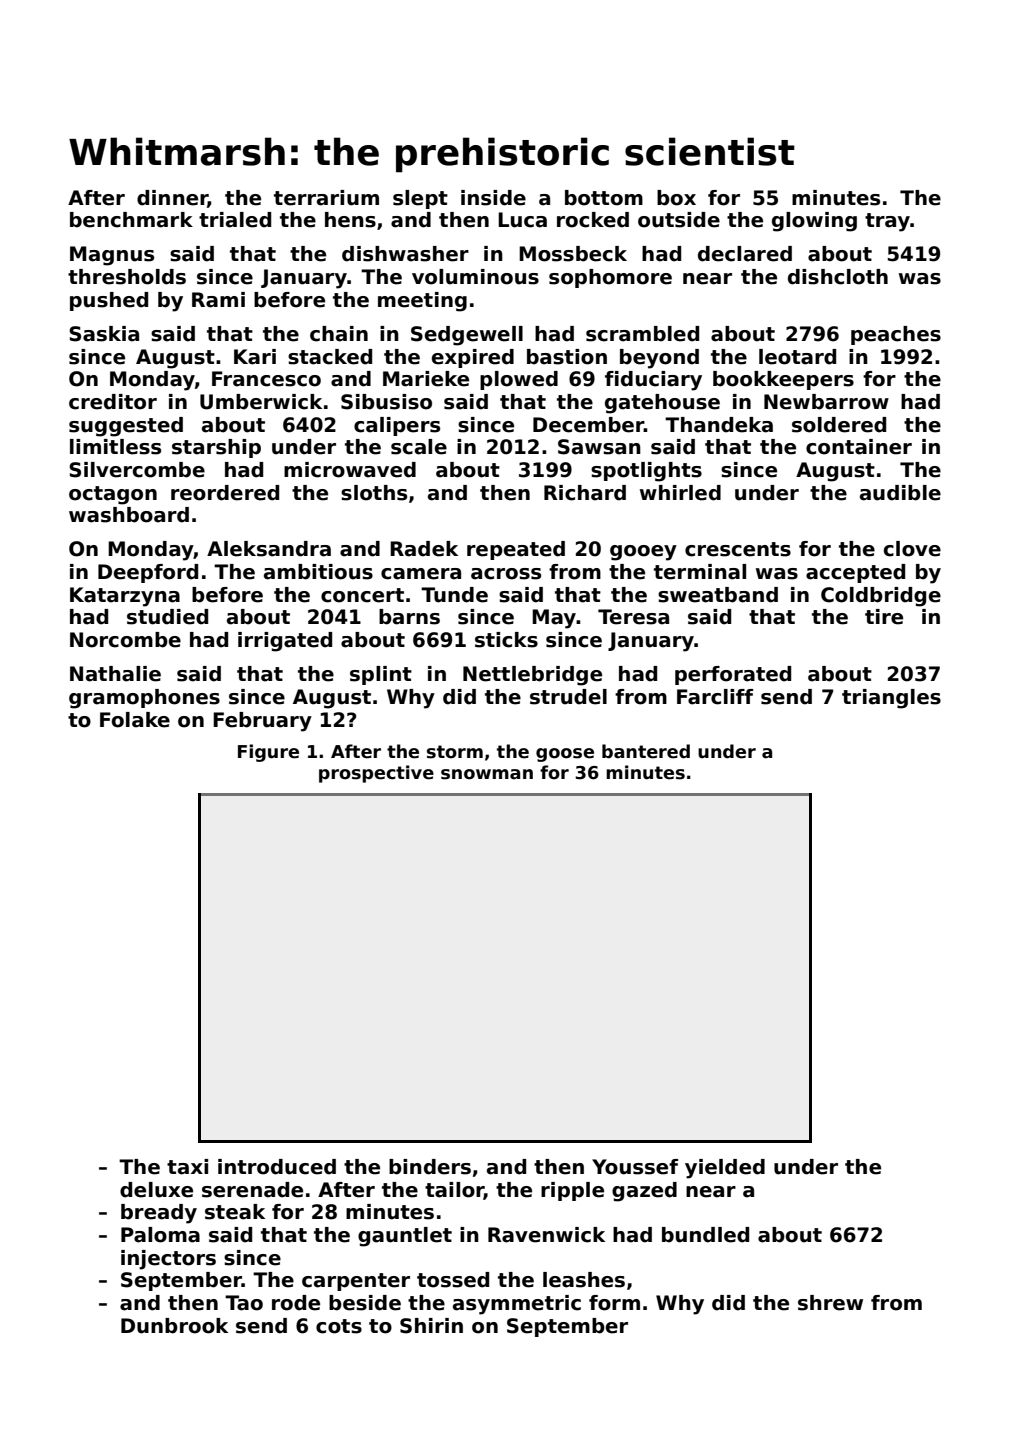 The image size is (1010, 1434). I want to click on soldered, so click(839, 425).
